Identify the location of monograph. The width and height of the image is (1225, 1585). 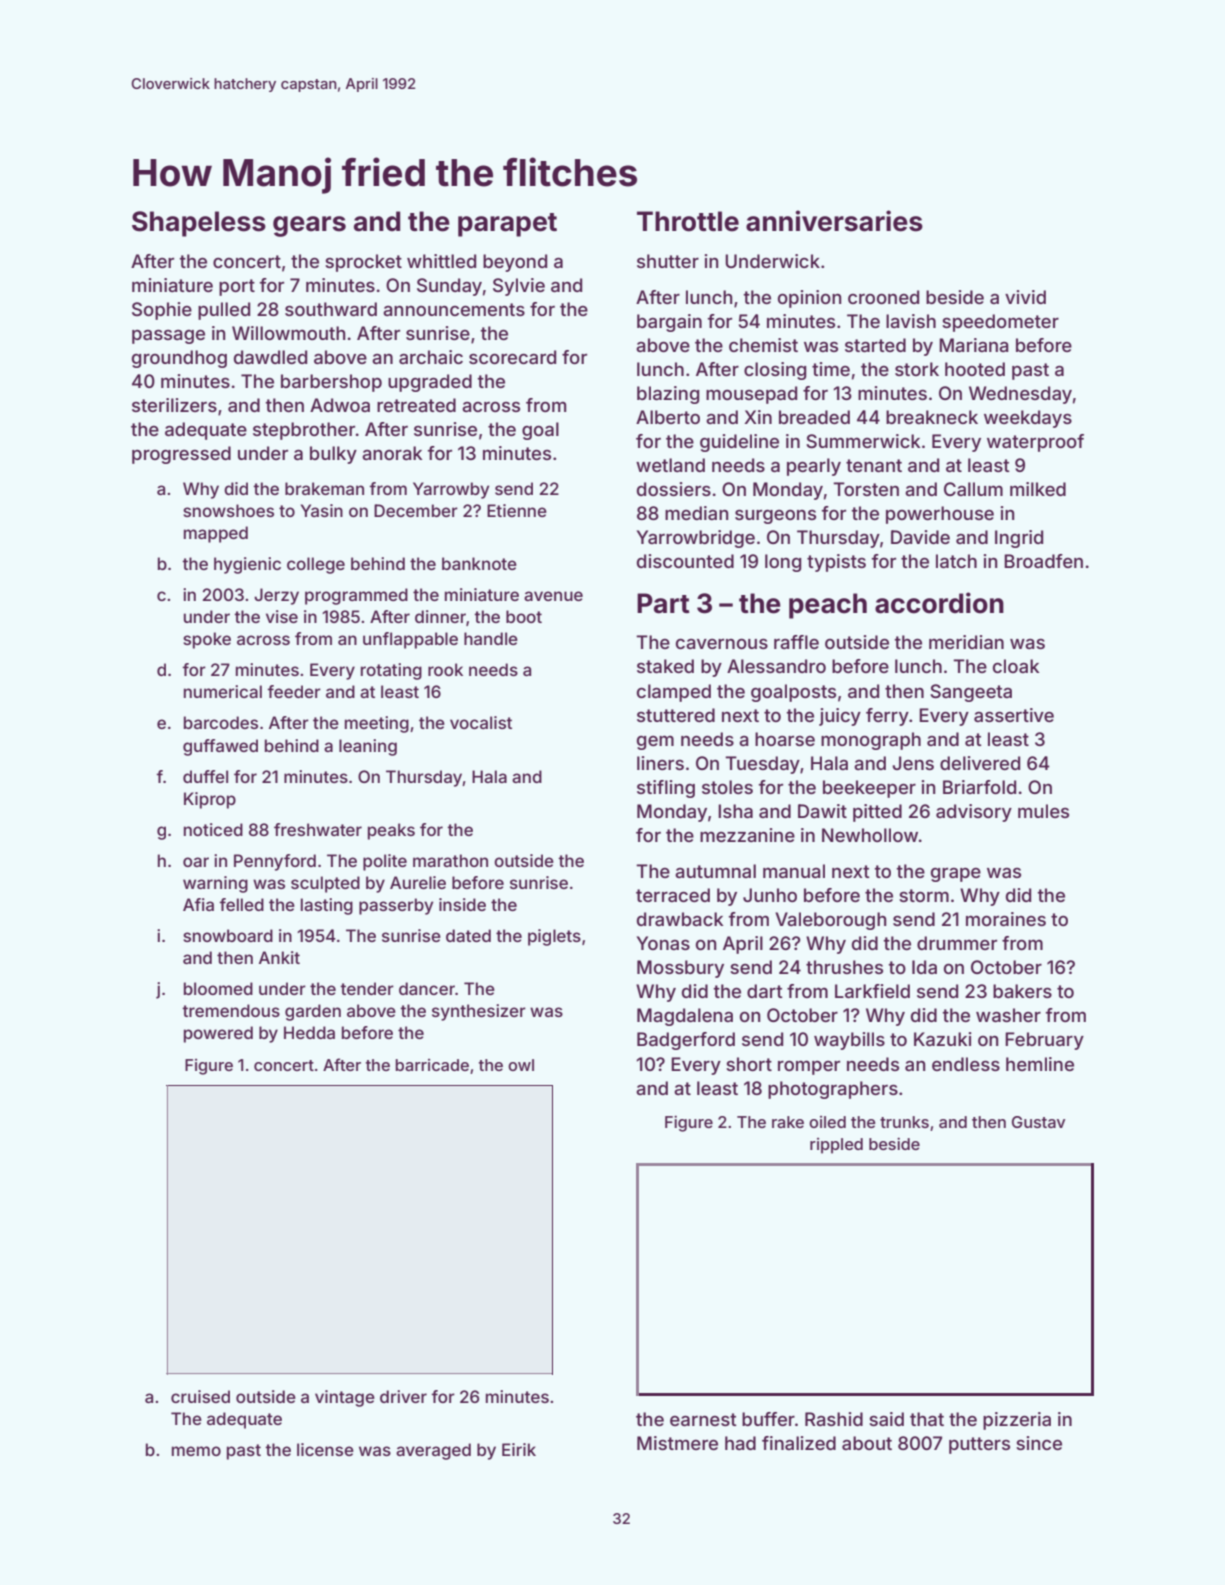
(871, 741).
